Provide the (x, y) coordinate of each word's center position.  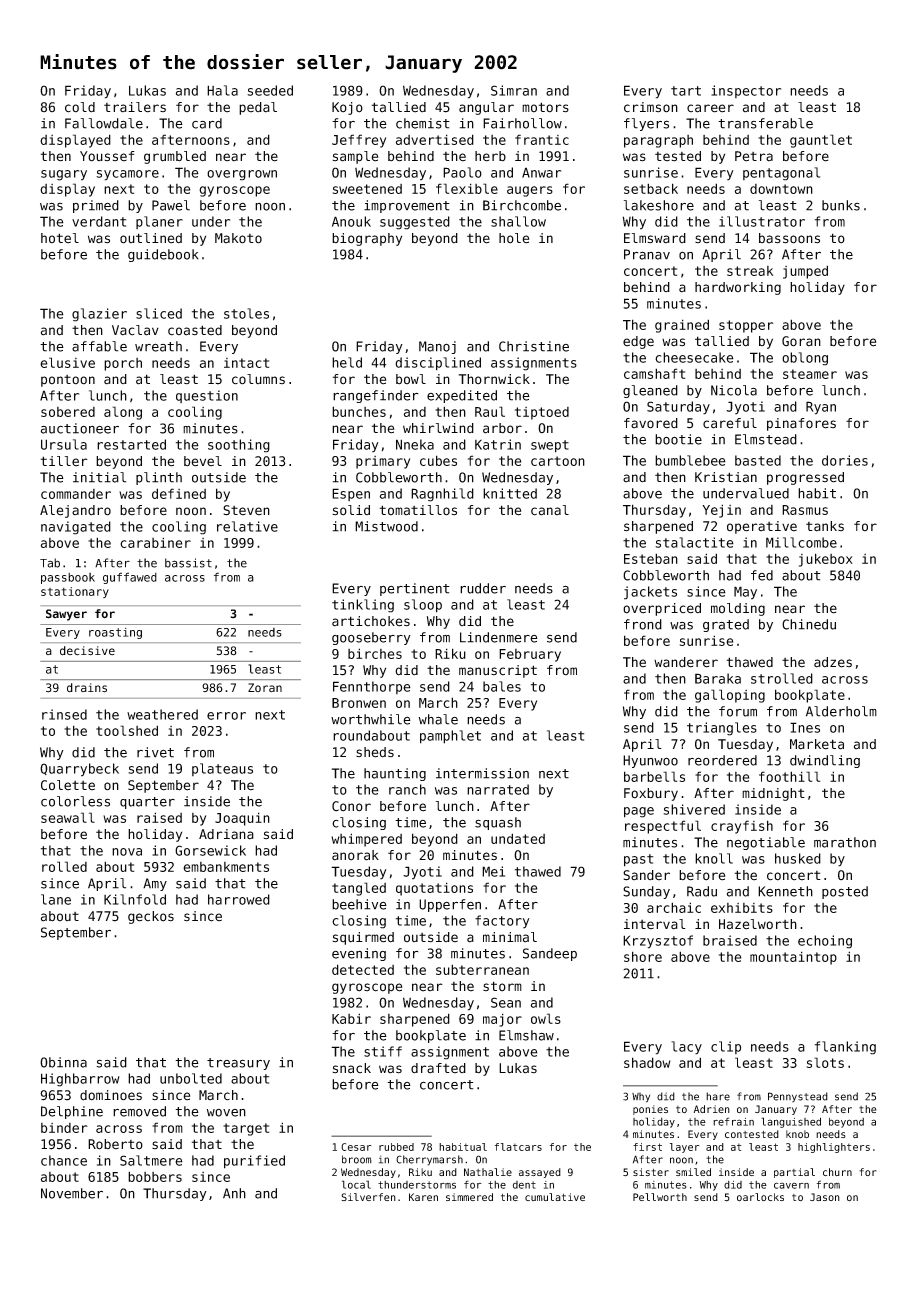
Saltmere (151, 1160)
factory (502, 922)
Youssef (107, 156)
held (347, 362)
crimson (651, 107)
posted (845, 892)
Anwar (541, 173)
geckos (151, 917)
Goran (801, 341)
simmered (469, 1197)
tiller (64, 461)
